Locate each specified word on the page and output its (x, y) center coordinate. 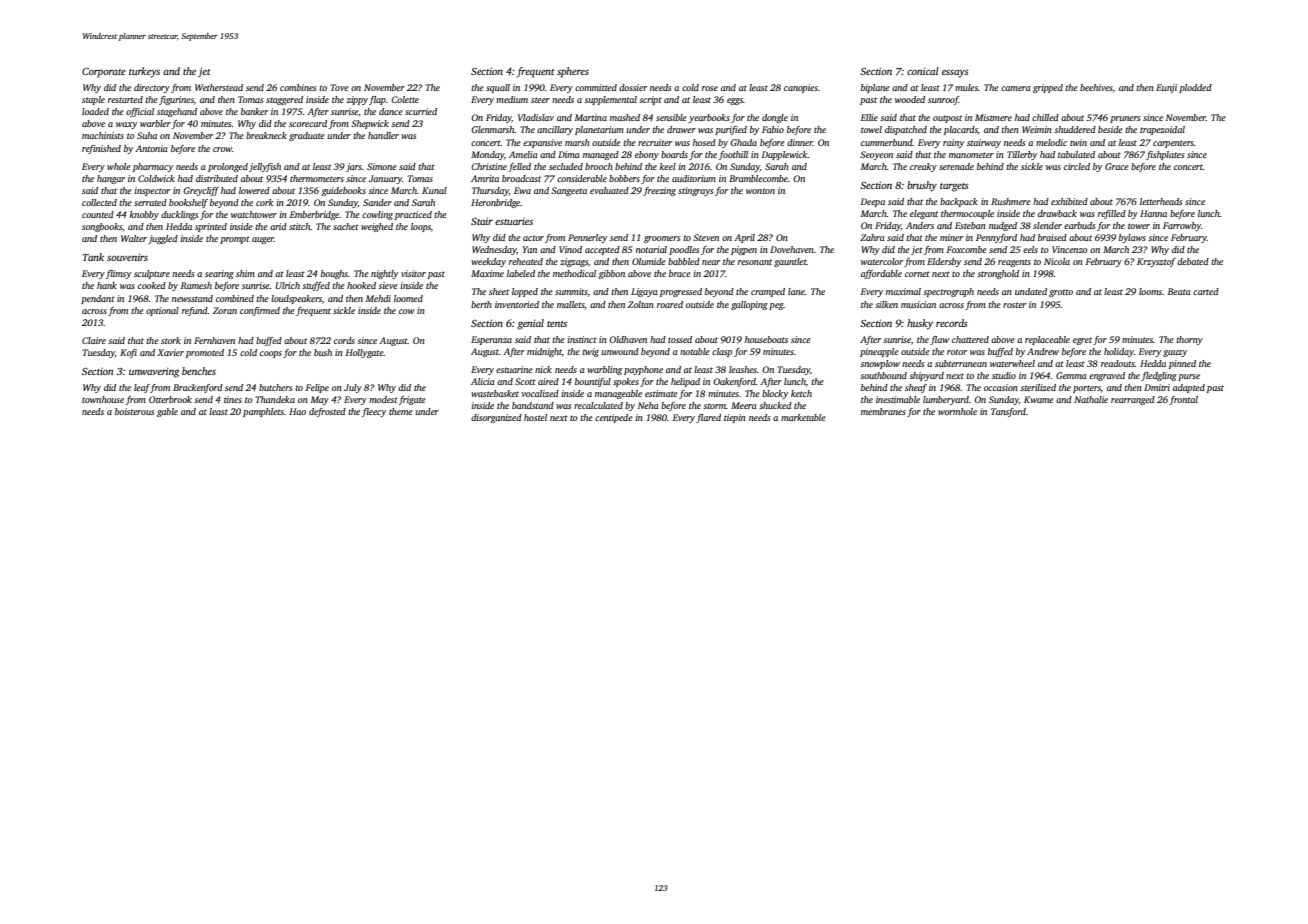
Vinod (570, 249)
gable (167, 412)
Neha (648, 405)
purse (1189, 377)
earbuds (1079, 225)
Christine (489, 166)
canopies (801, 88)
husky (920, 324)
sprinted (211, 227)
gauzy (1175, 353)
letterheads (1161, 201)
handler (383, 135)
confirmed (260, 311)
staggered (284, 100)
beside (1110, 129)
